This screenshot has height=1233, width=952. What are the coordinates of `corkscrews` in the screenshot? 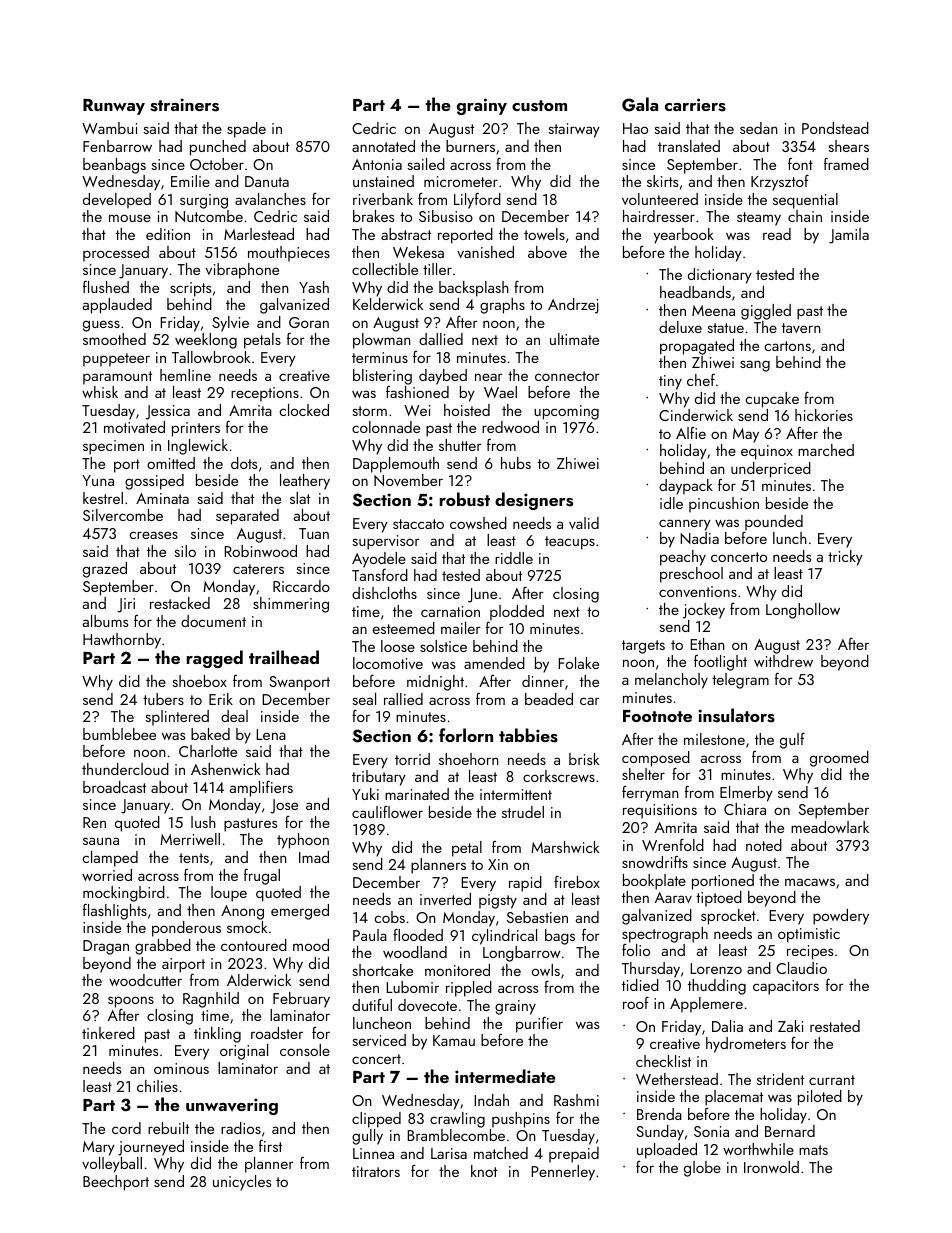 It's located at (559, 776).
